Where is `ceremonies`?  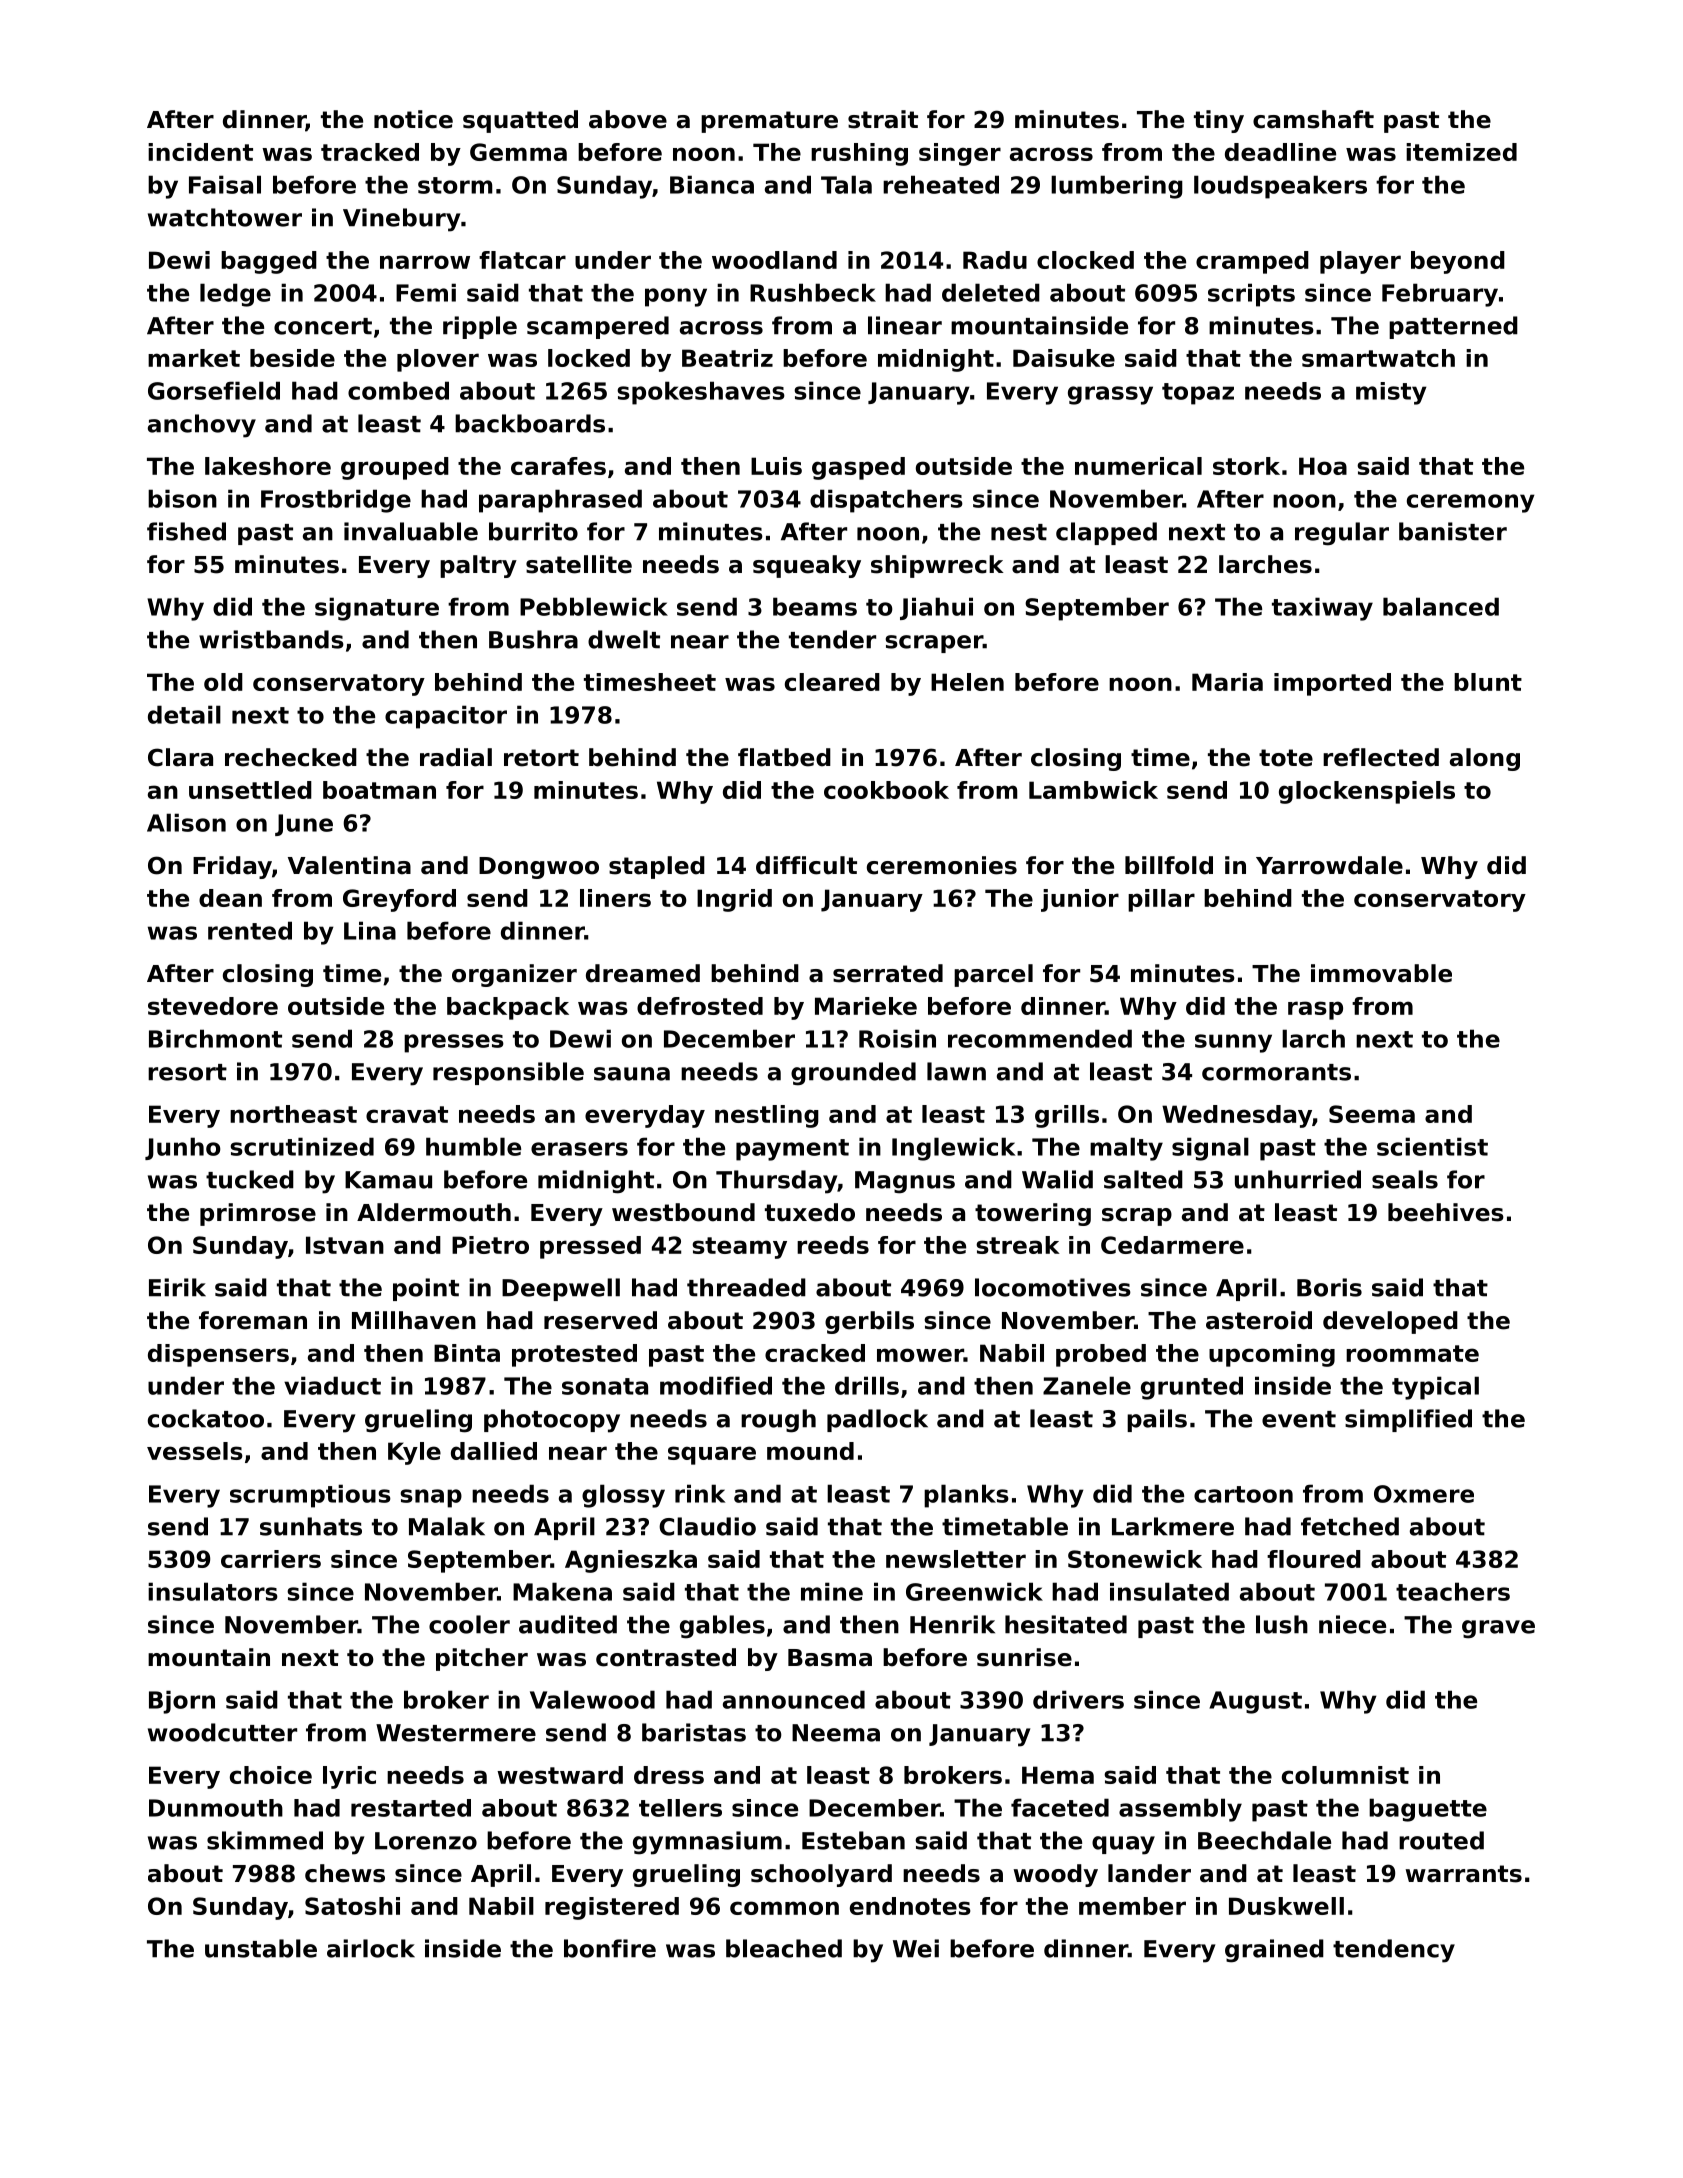
ceremonies is located at coordinates (942, 865).
